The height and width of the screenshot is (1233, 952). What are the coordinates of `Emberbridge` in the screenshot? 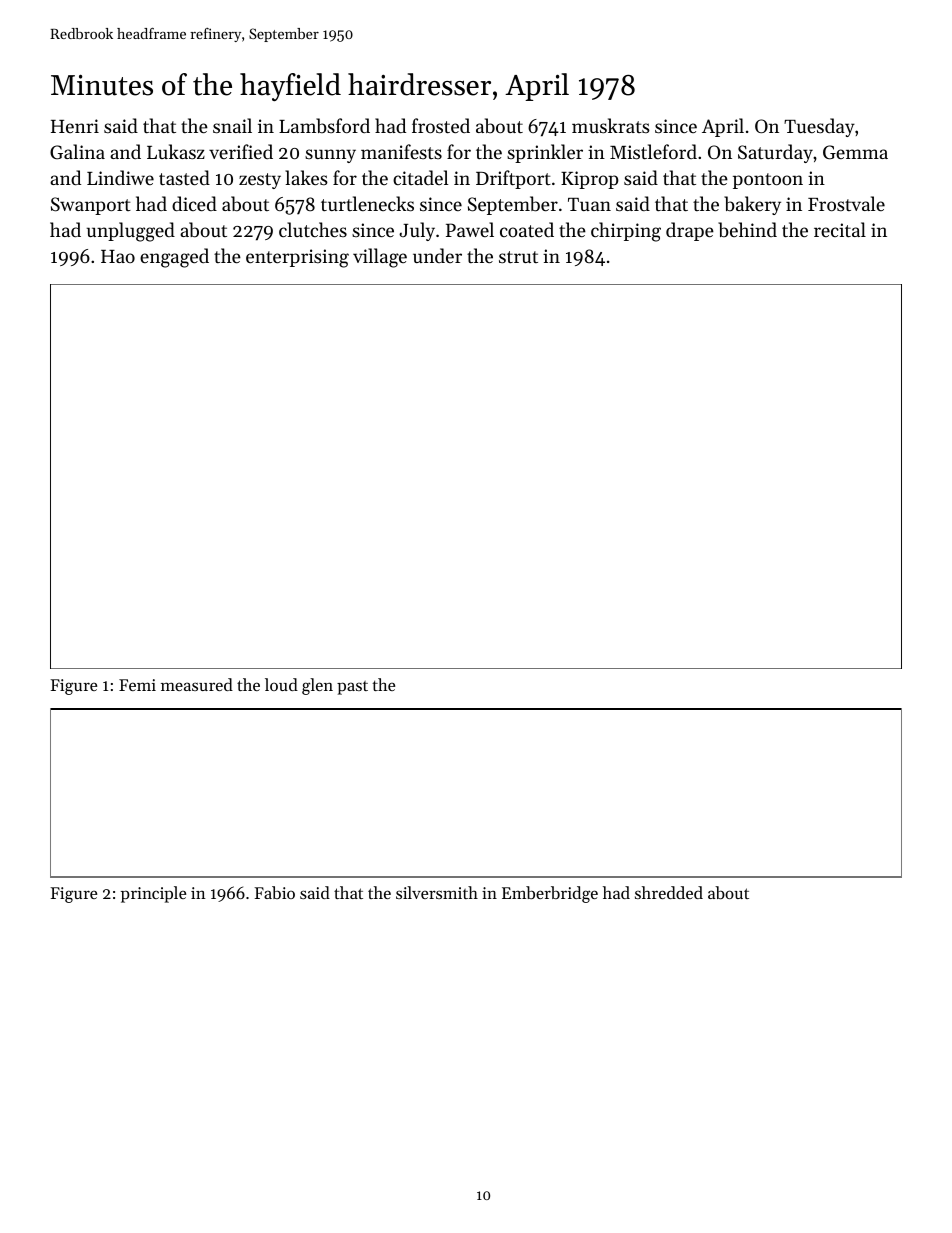 It's located at (550, 894).
